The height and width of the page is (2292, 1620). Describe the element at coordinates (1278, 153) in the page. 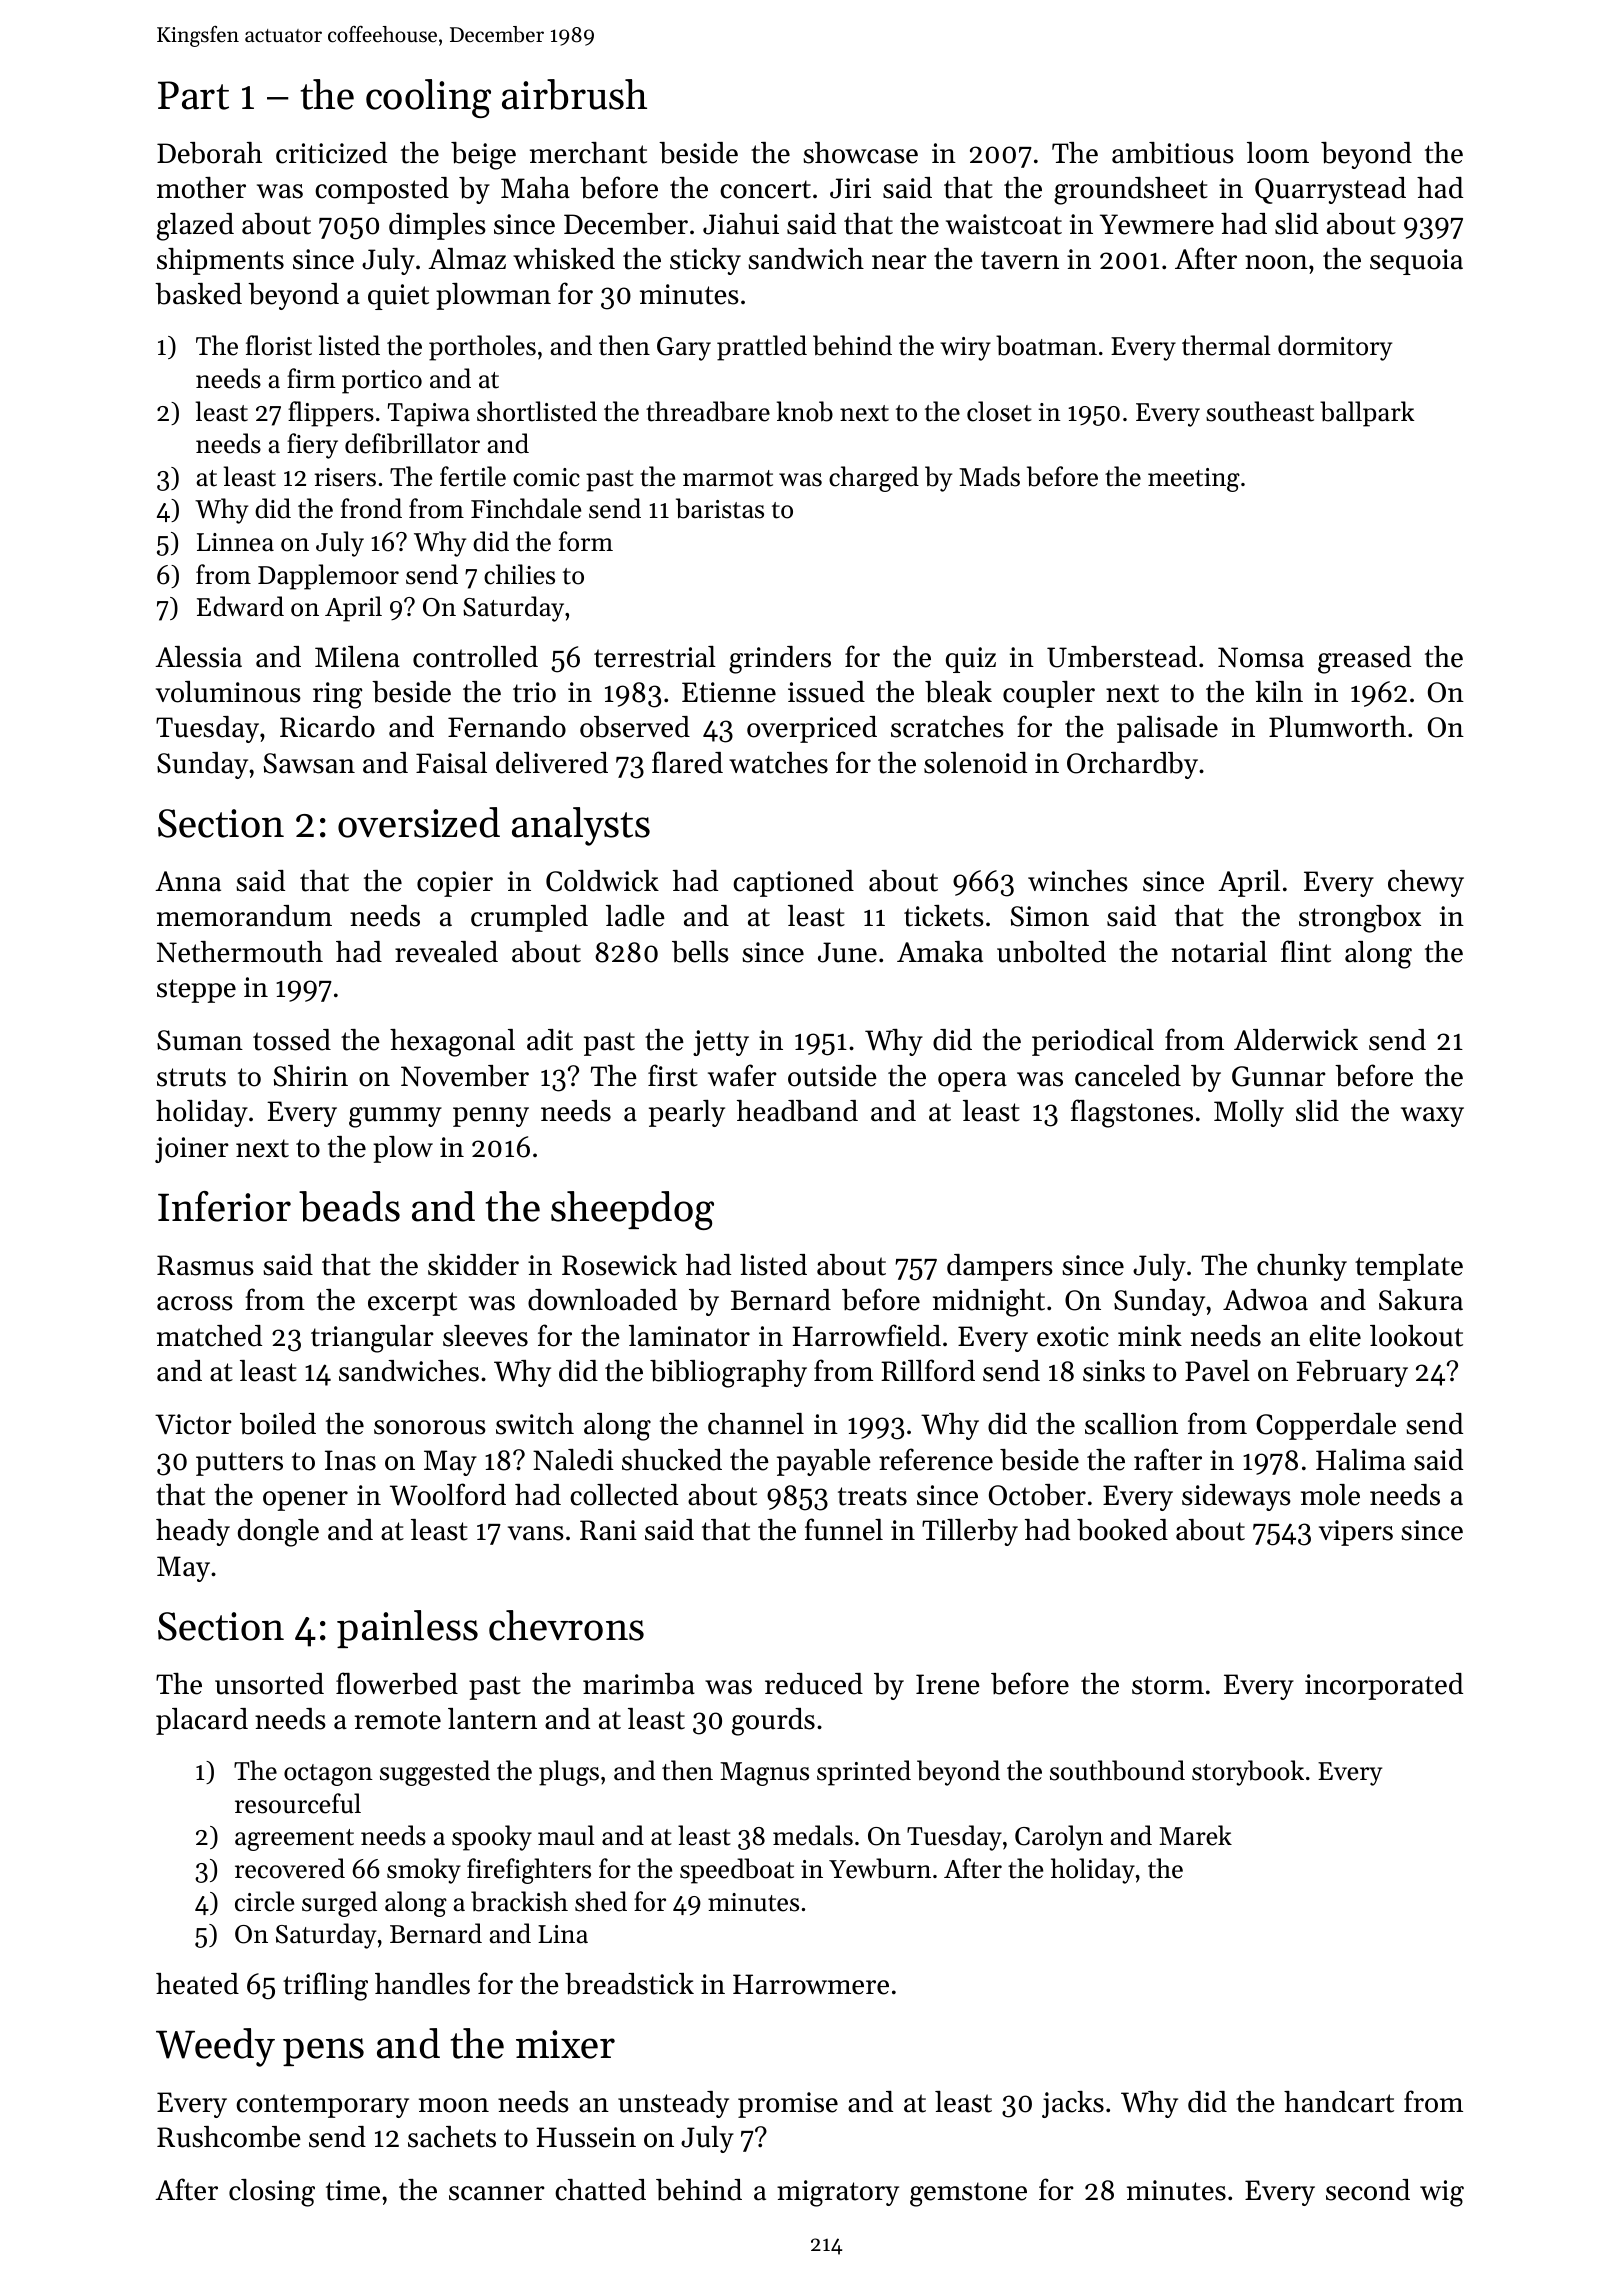

I see `loom` at that location.
